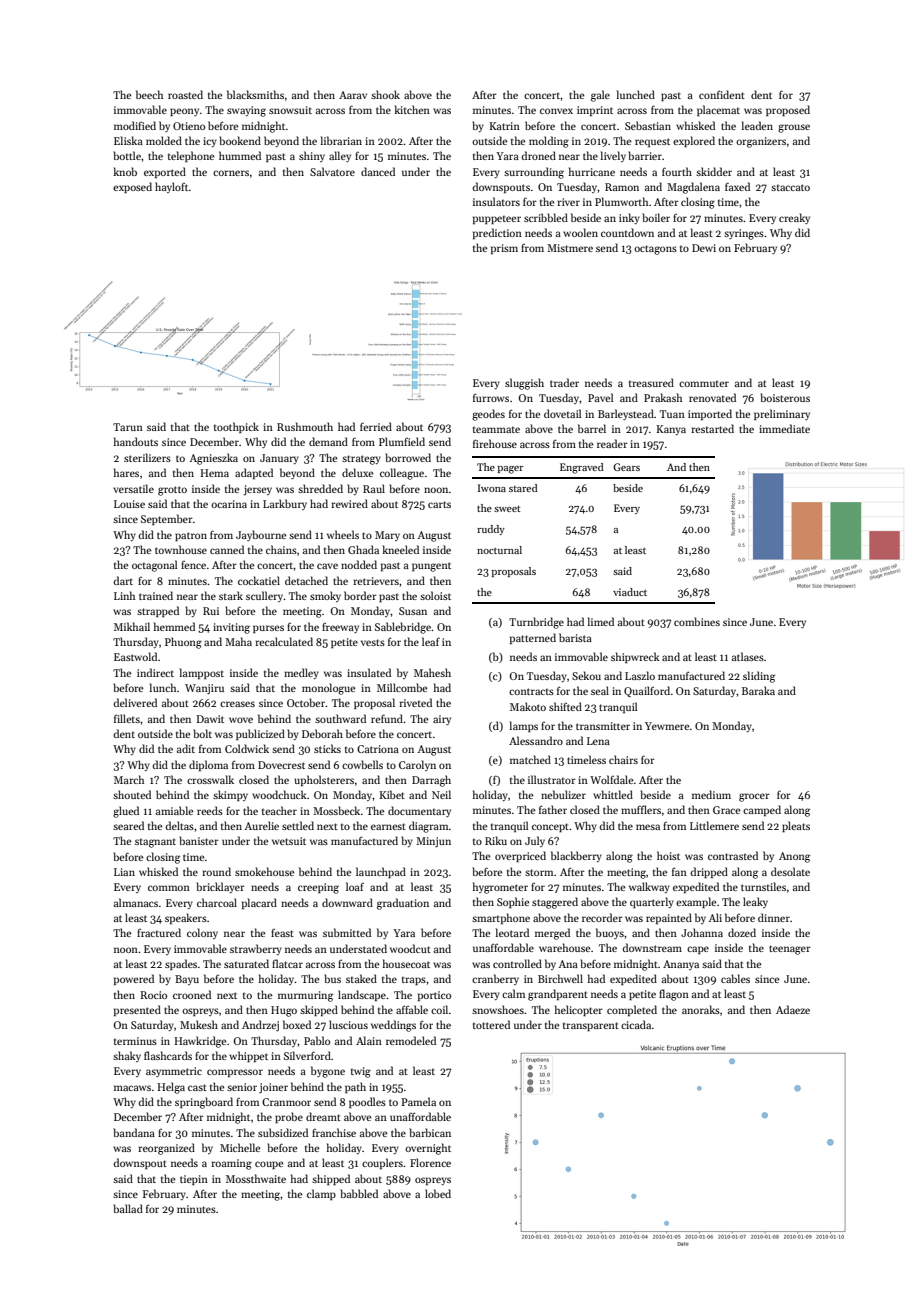 The width and height of the image is (924, 1308). I want to click on fillets, so click(127, 718).
